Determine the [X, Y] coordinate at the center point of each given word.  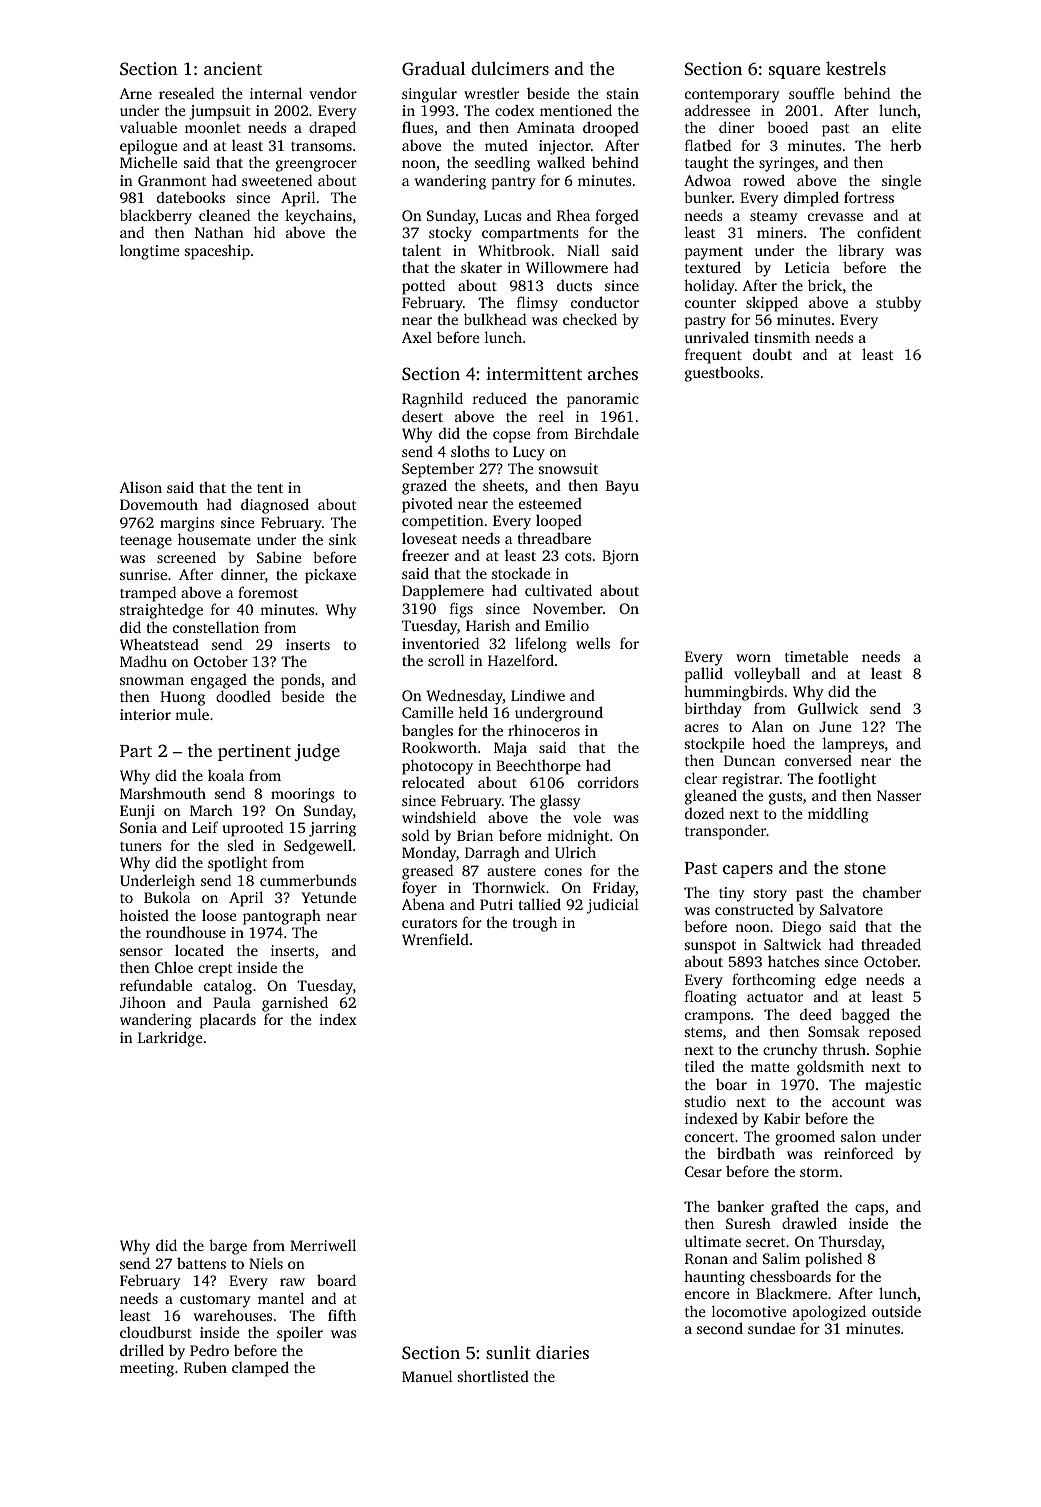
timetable [816, 656]
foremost [268, 592]
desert [422, 416]
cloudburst [156, 1332]
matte [770, 1067]
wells [593, 643]
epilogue [149, 147]
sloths [470, 451]
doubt [772, 354]
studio [705, 1101]
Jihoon [143, 1002]
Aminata [546, 127]
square [794, 72]
